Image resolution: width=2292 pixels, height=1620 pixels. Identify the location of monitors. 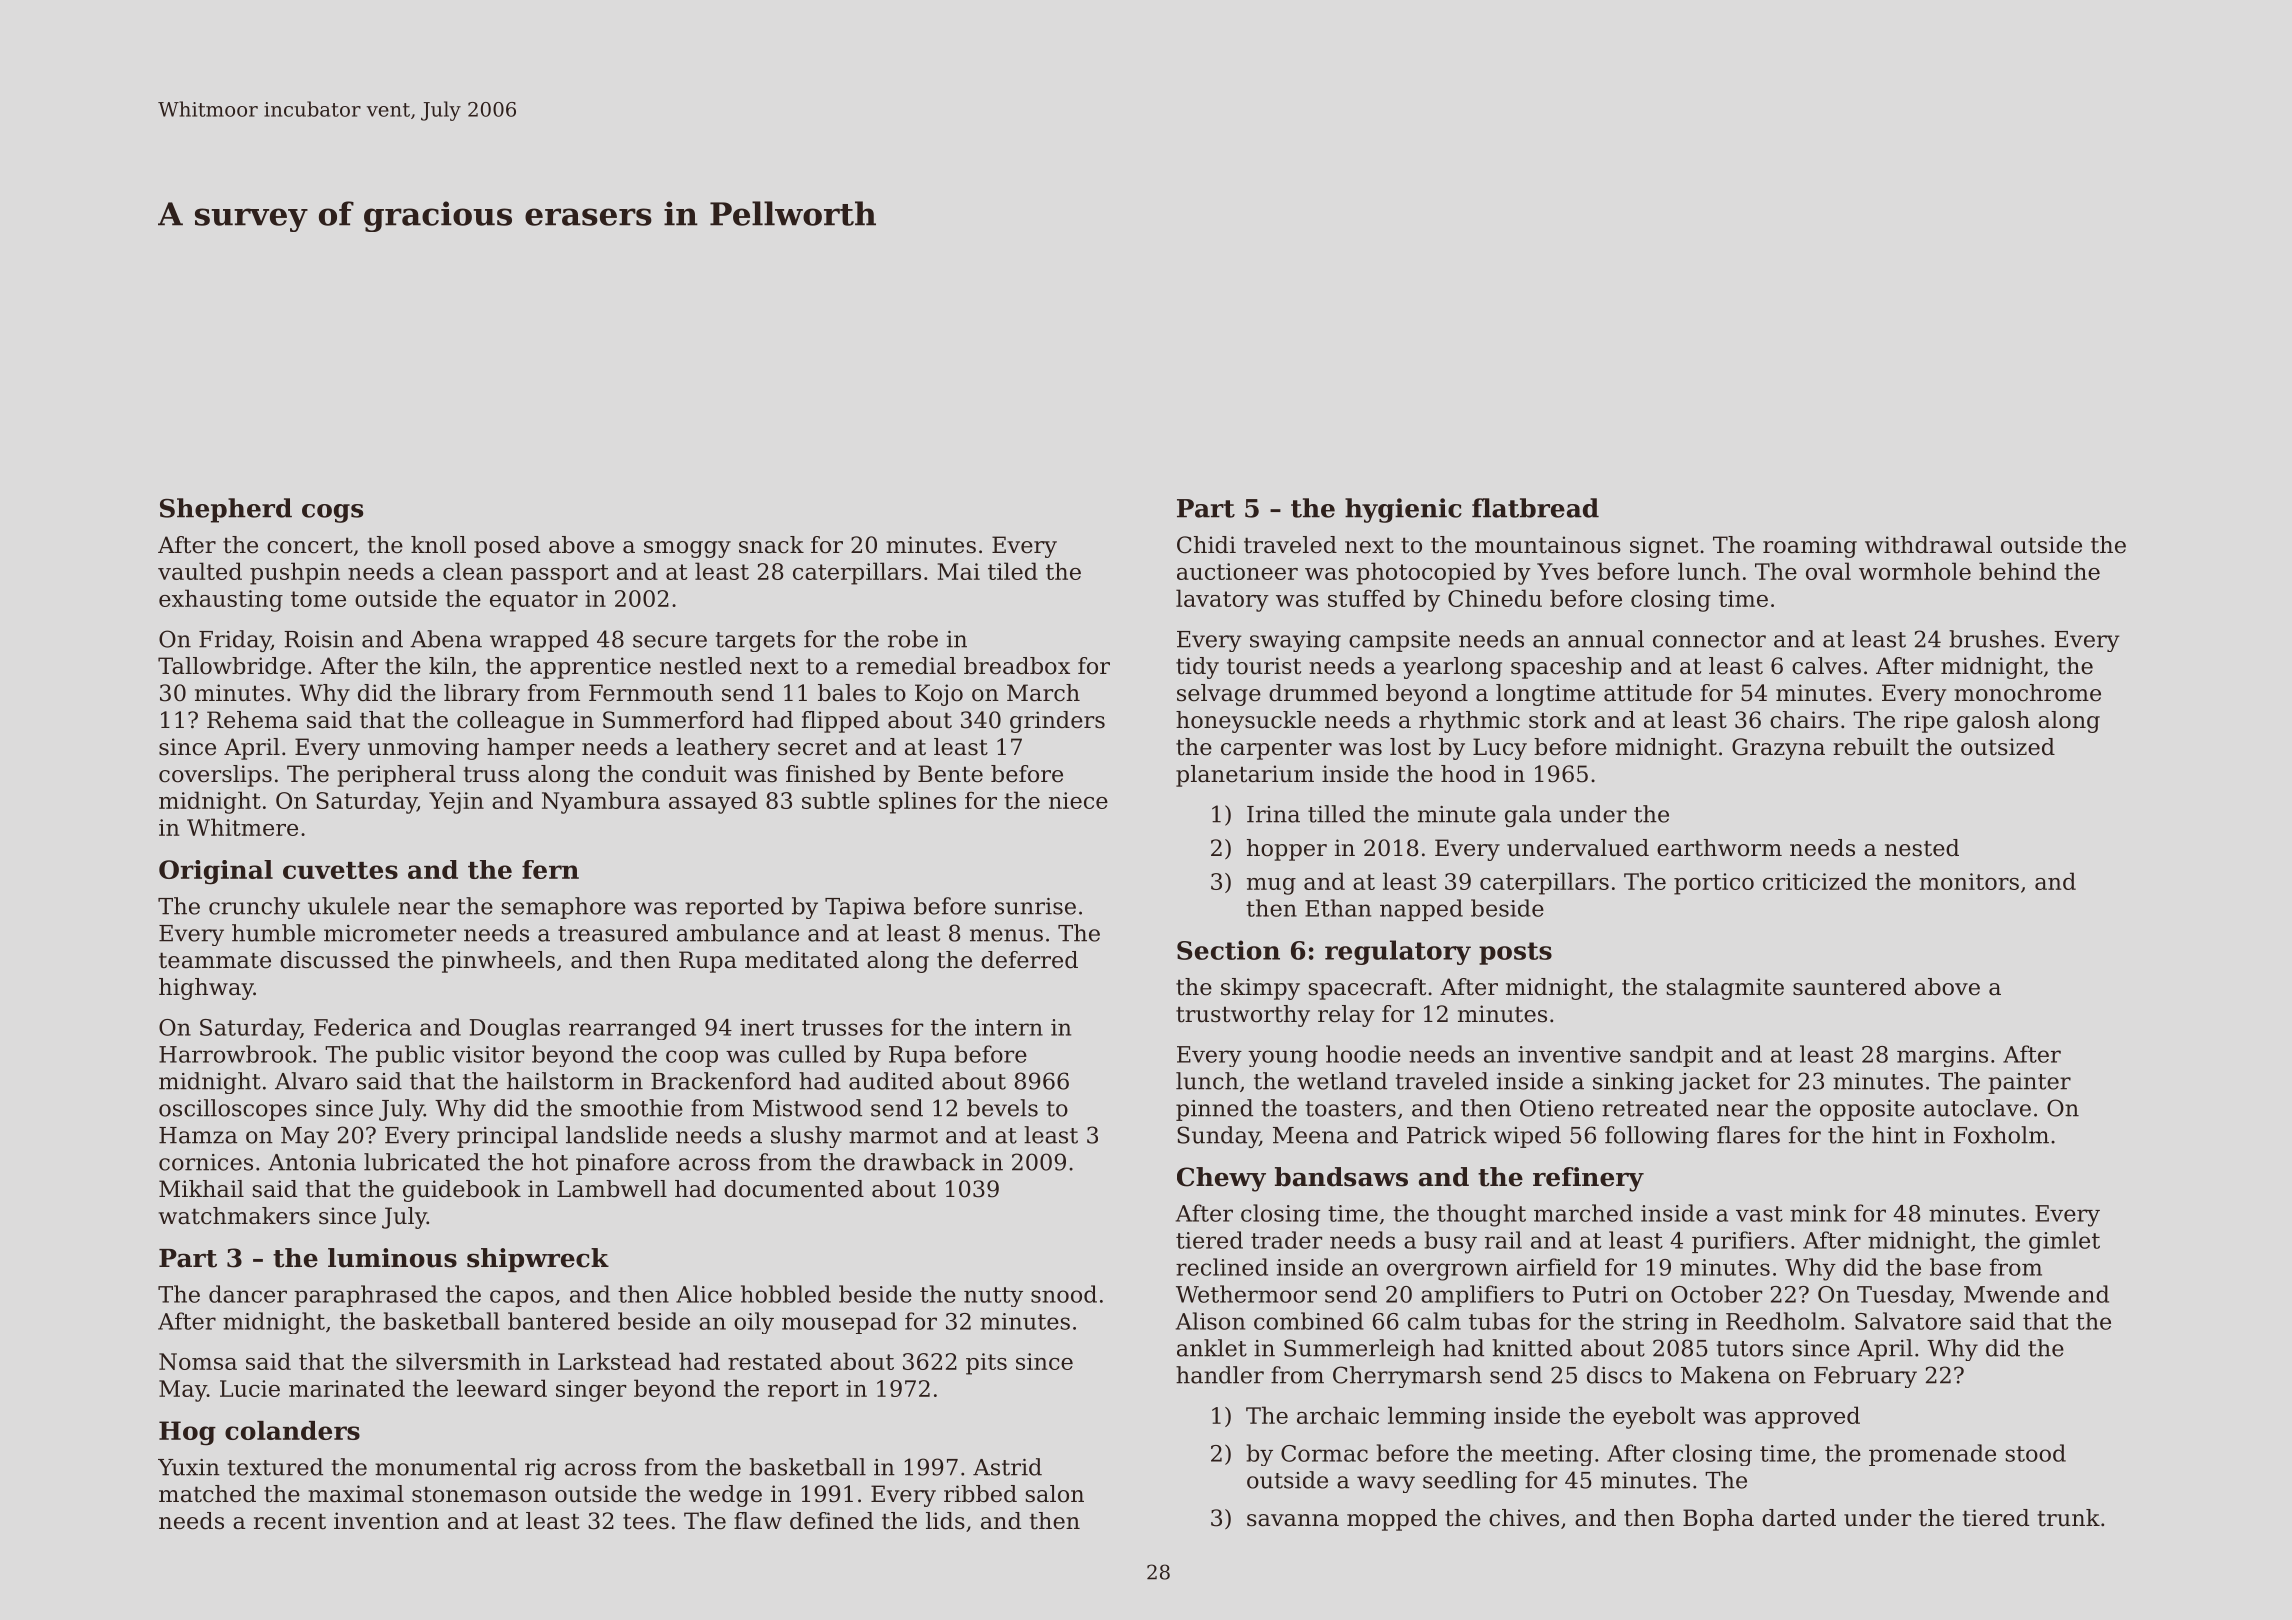
(1969, 881).
